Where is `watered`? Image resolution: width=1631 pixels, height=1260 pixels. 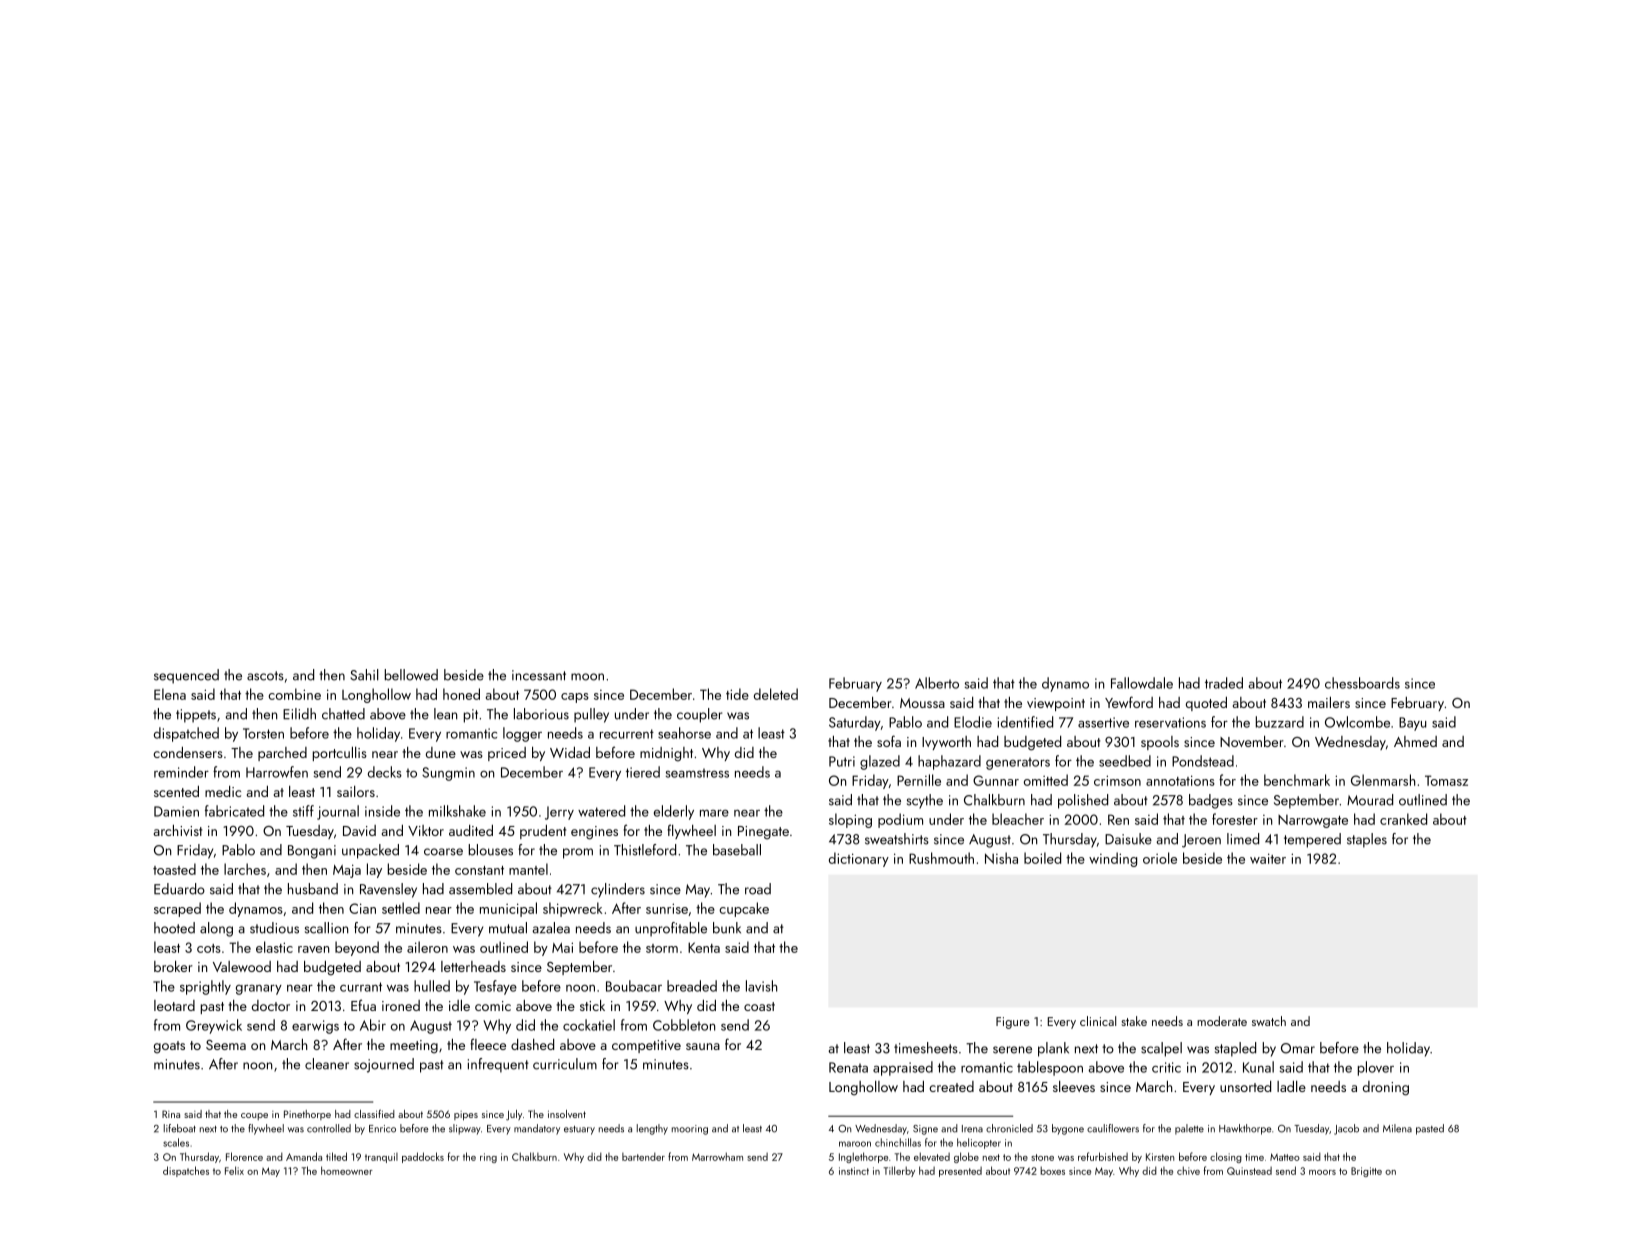 watered is located at coordinates (601, 811).
